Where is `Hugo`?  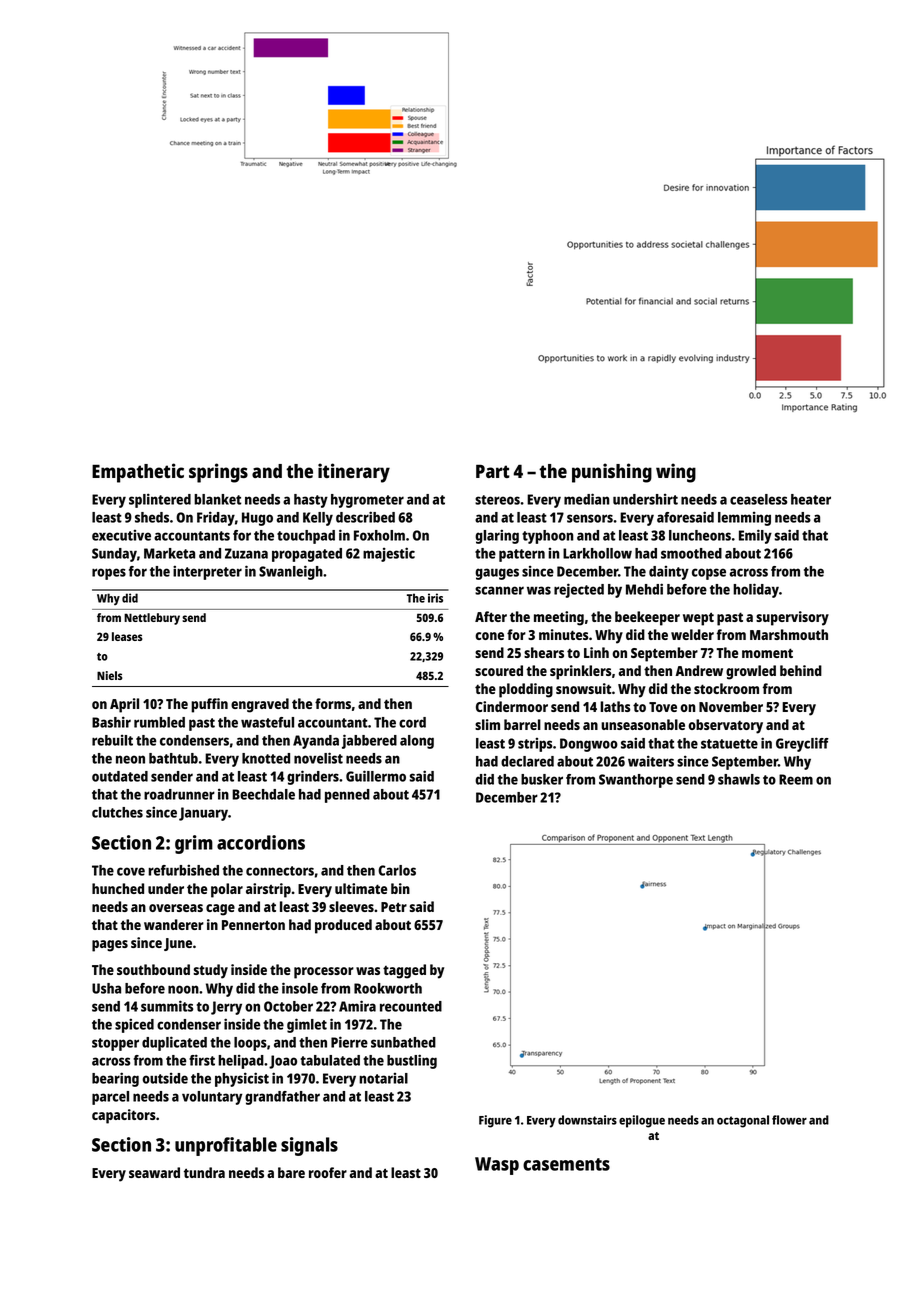
Hugo is located at coordinates (257, 519).
